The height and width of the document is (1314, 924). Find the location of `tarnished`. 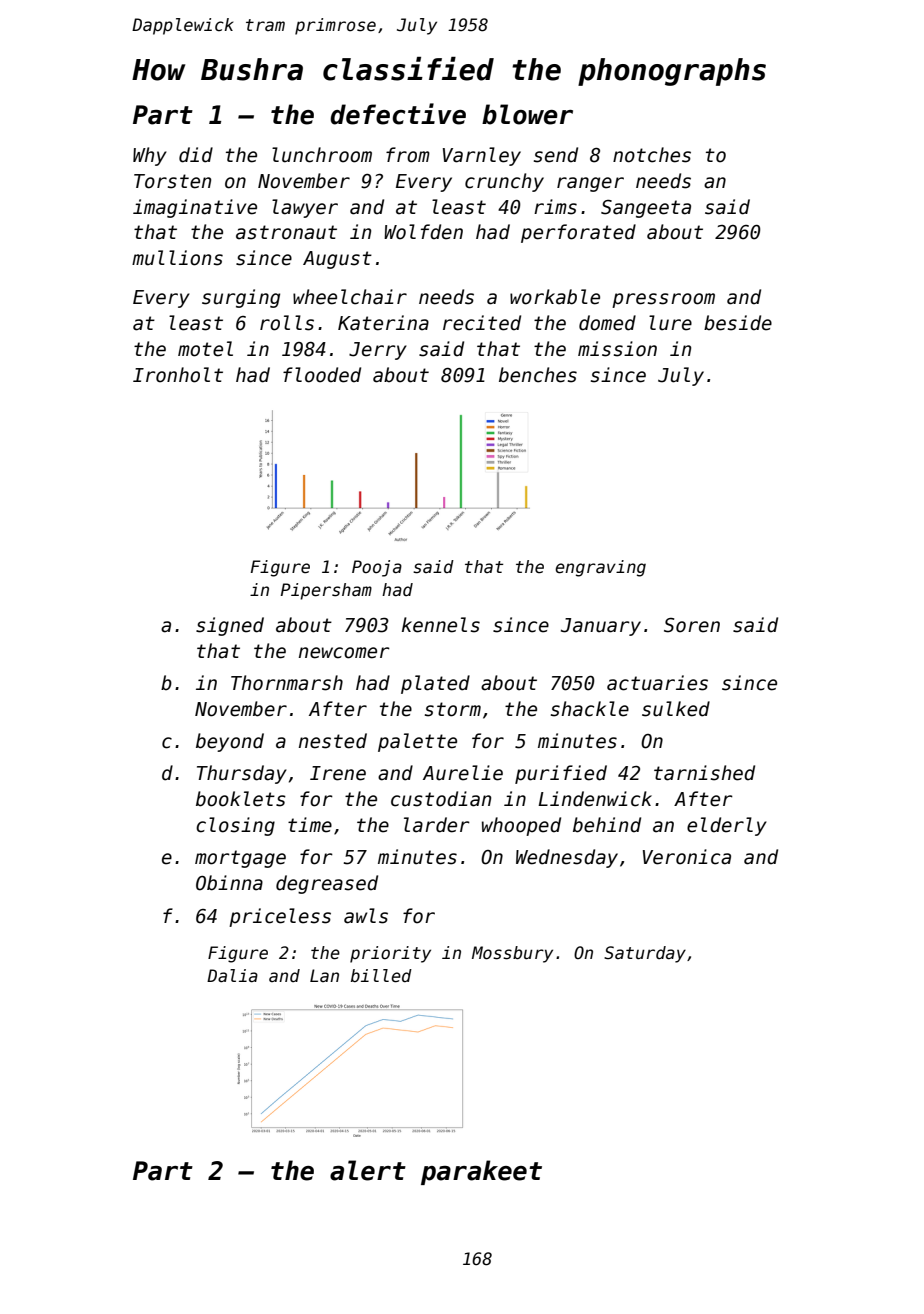

tarnished is located at coordinates (704, 773).
